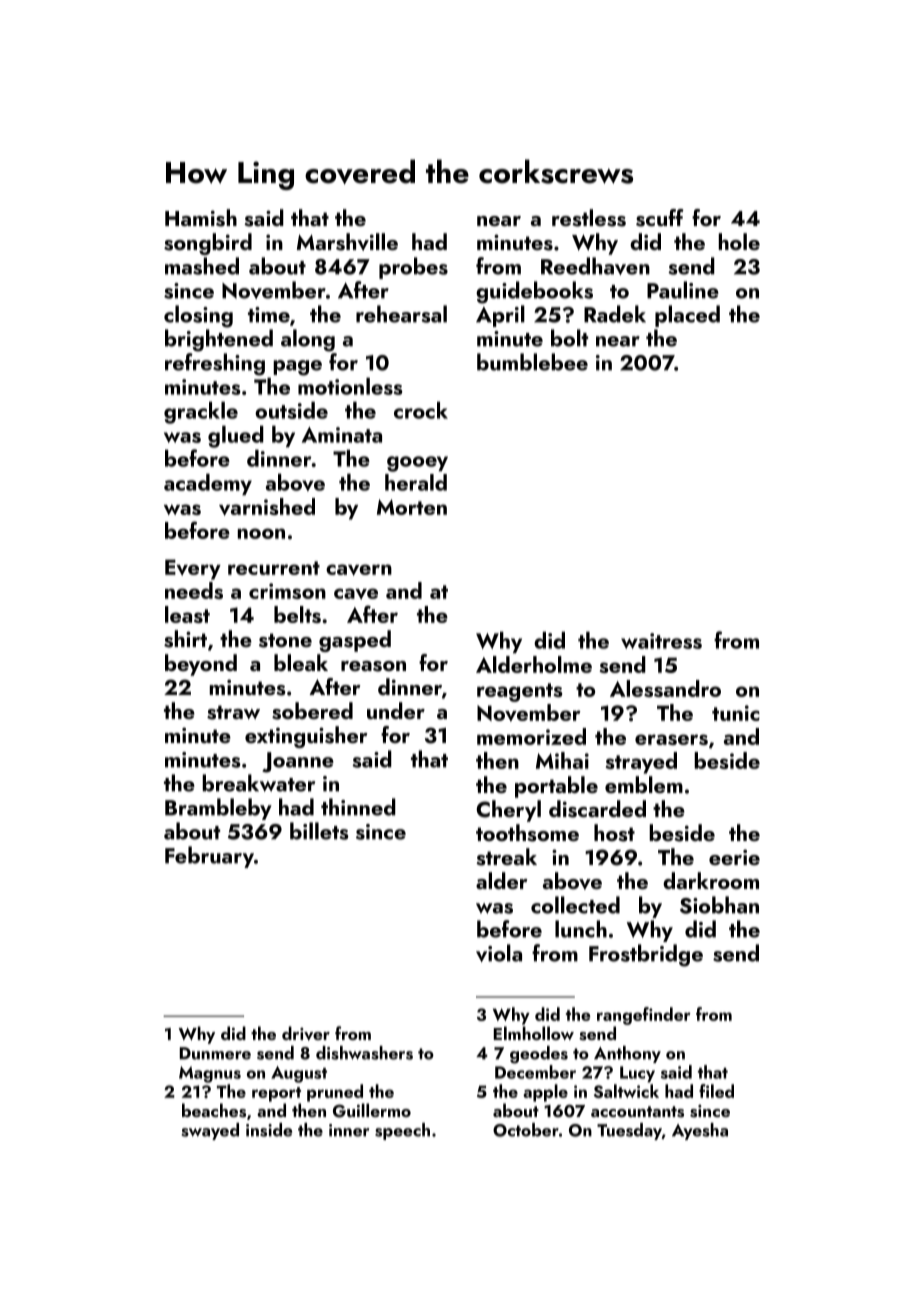 This screenshot has width=924, height=1311. Describe the element at coordinates (687, 316) in the screenshot. I see `placed` at that location.
